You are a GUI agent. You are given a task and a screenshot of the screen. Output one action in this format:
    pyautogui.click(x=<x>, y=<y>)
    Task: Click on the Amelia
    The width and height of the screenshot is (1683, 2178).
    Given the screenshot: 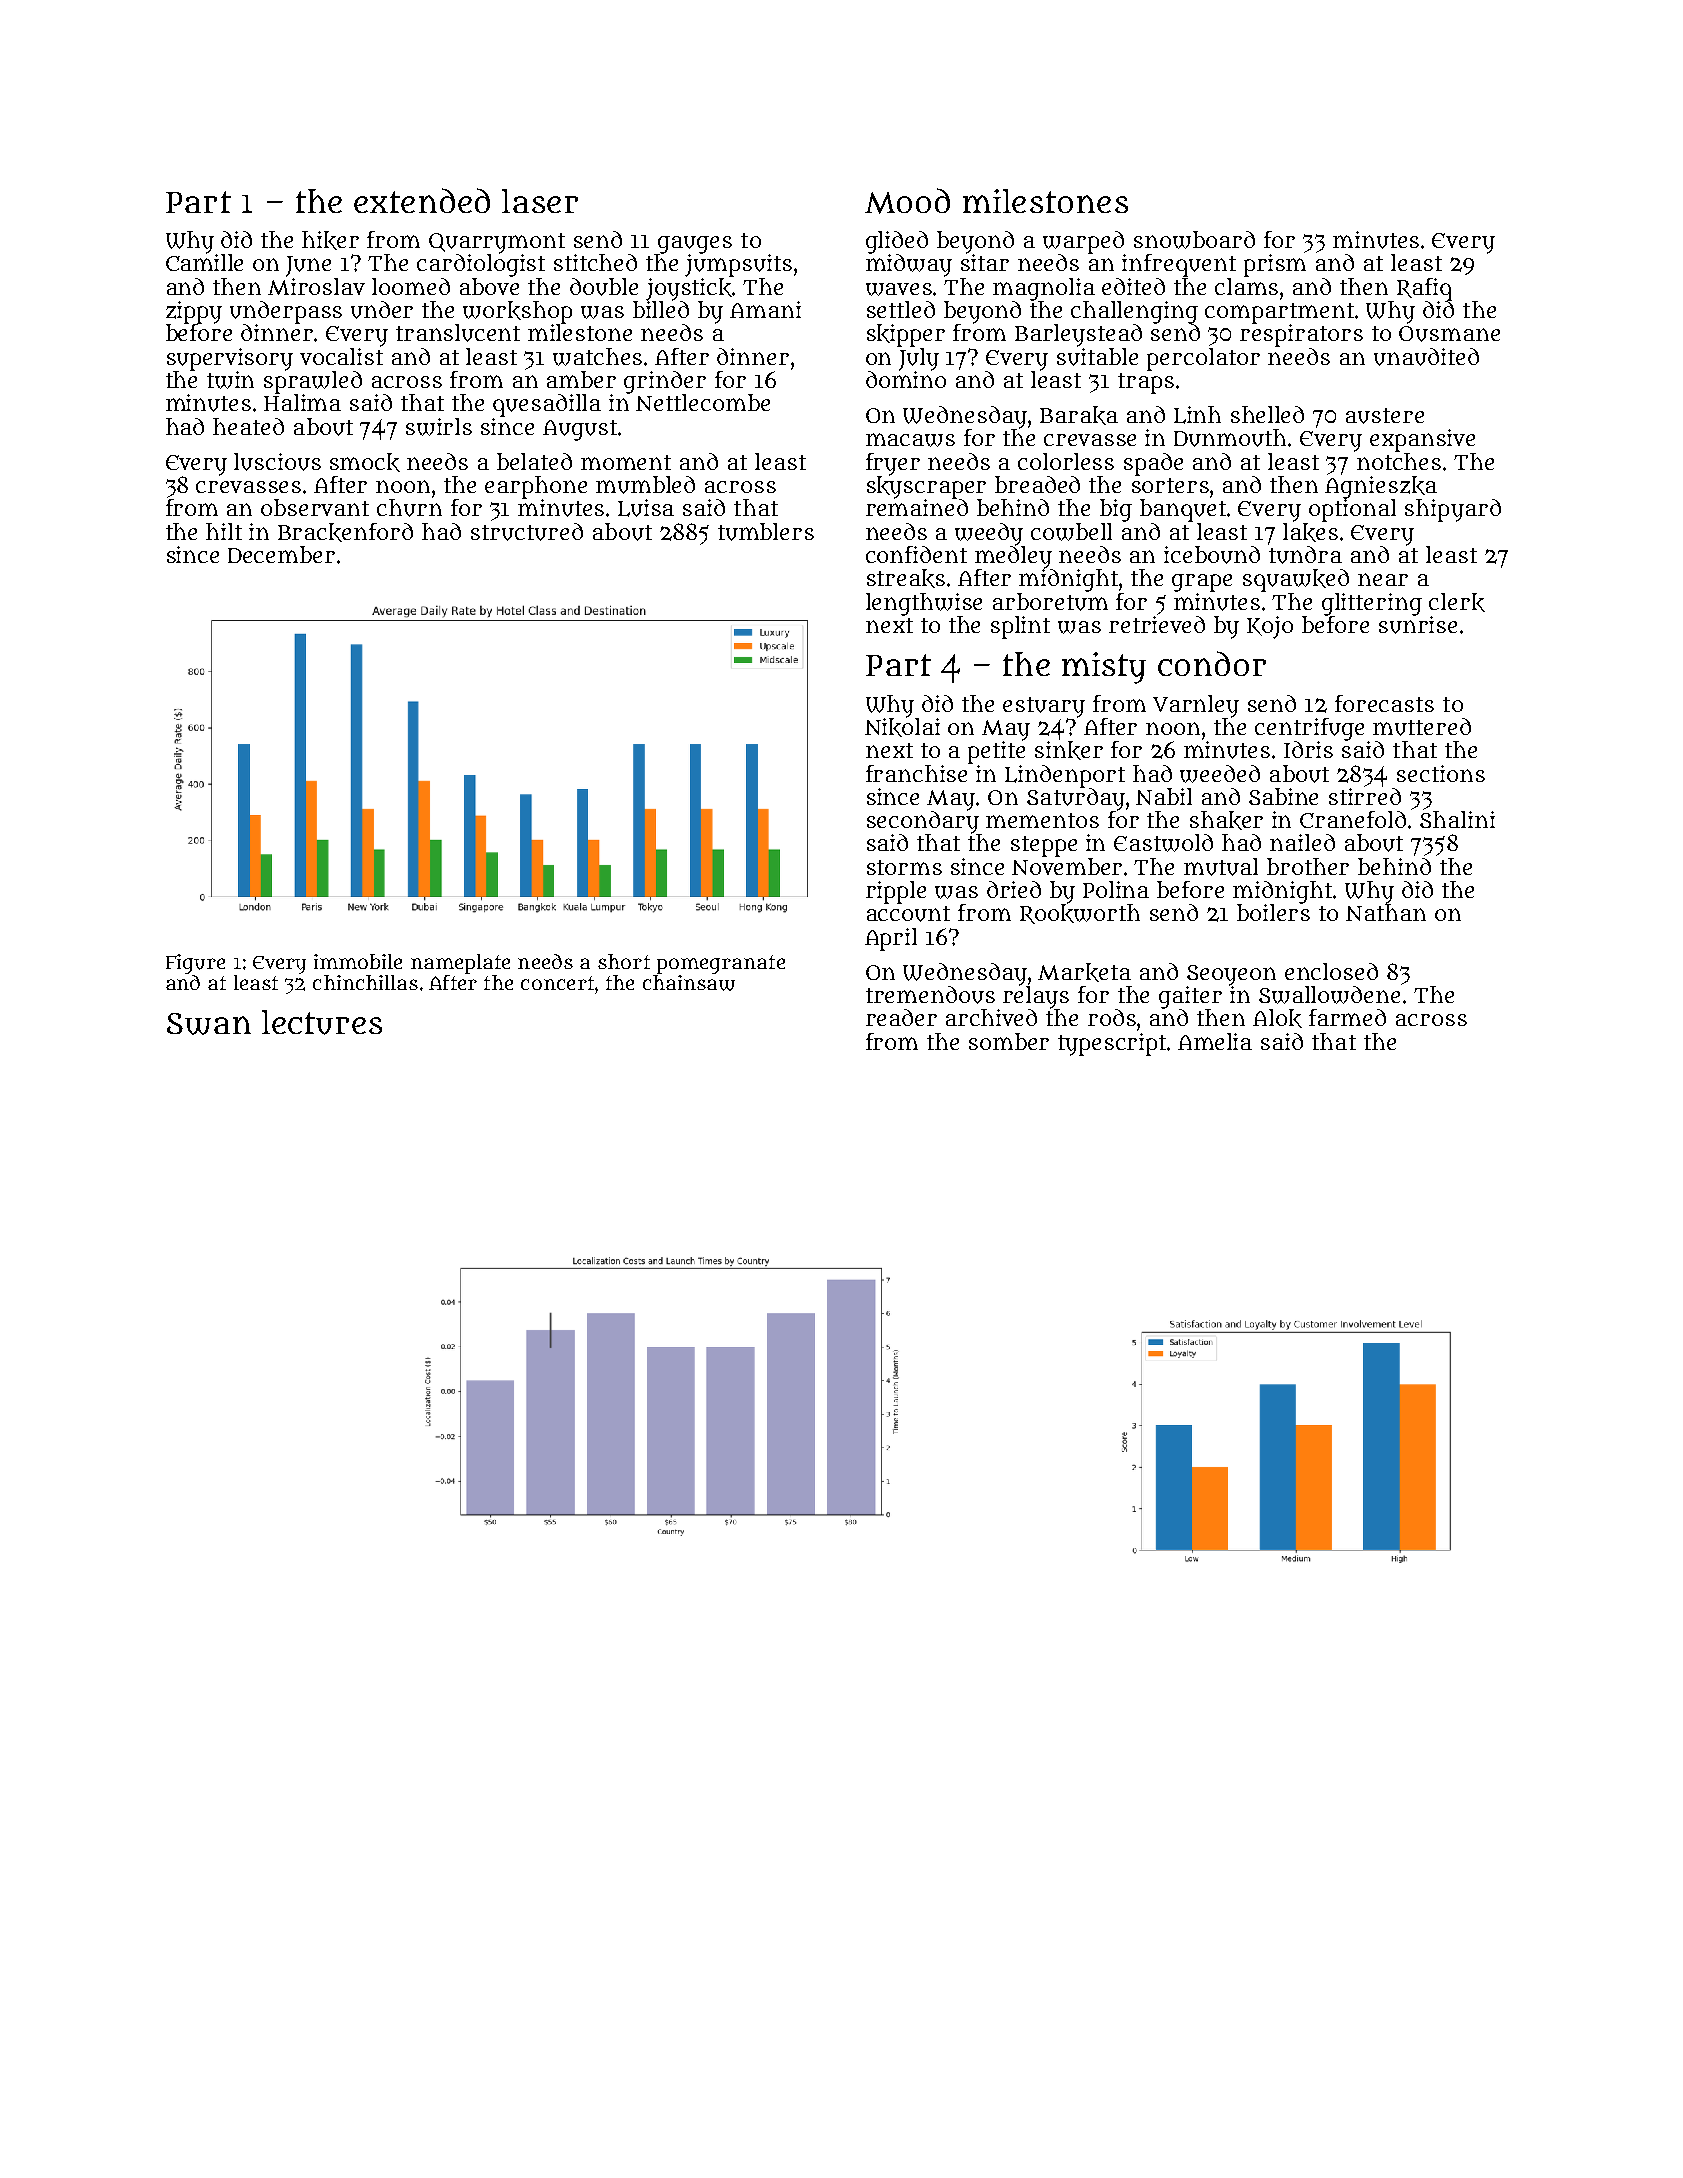 What is the action you would take?
    pyautogui.click(x=1215, y=1041)
